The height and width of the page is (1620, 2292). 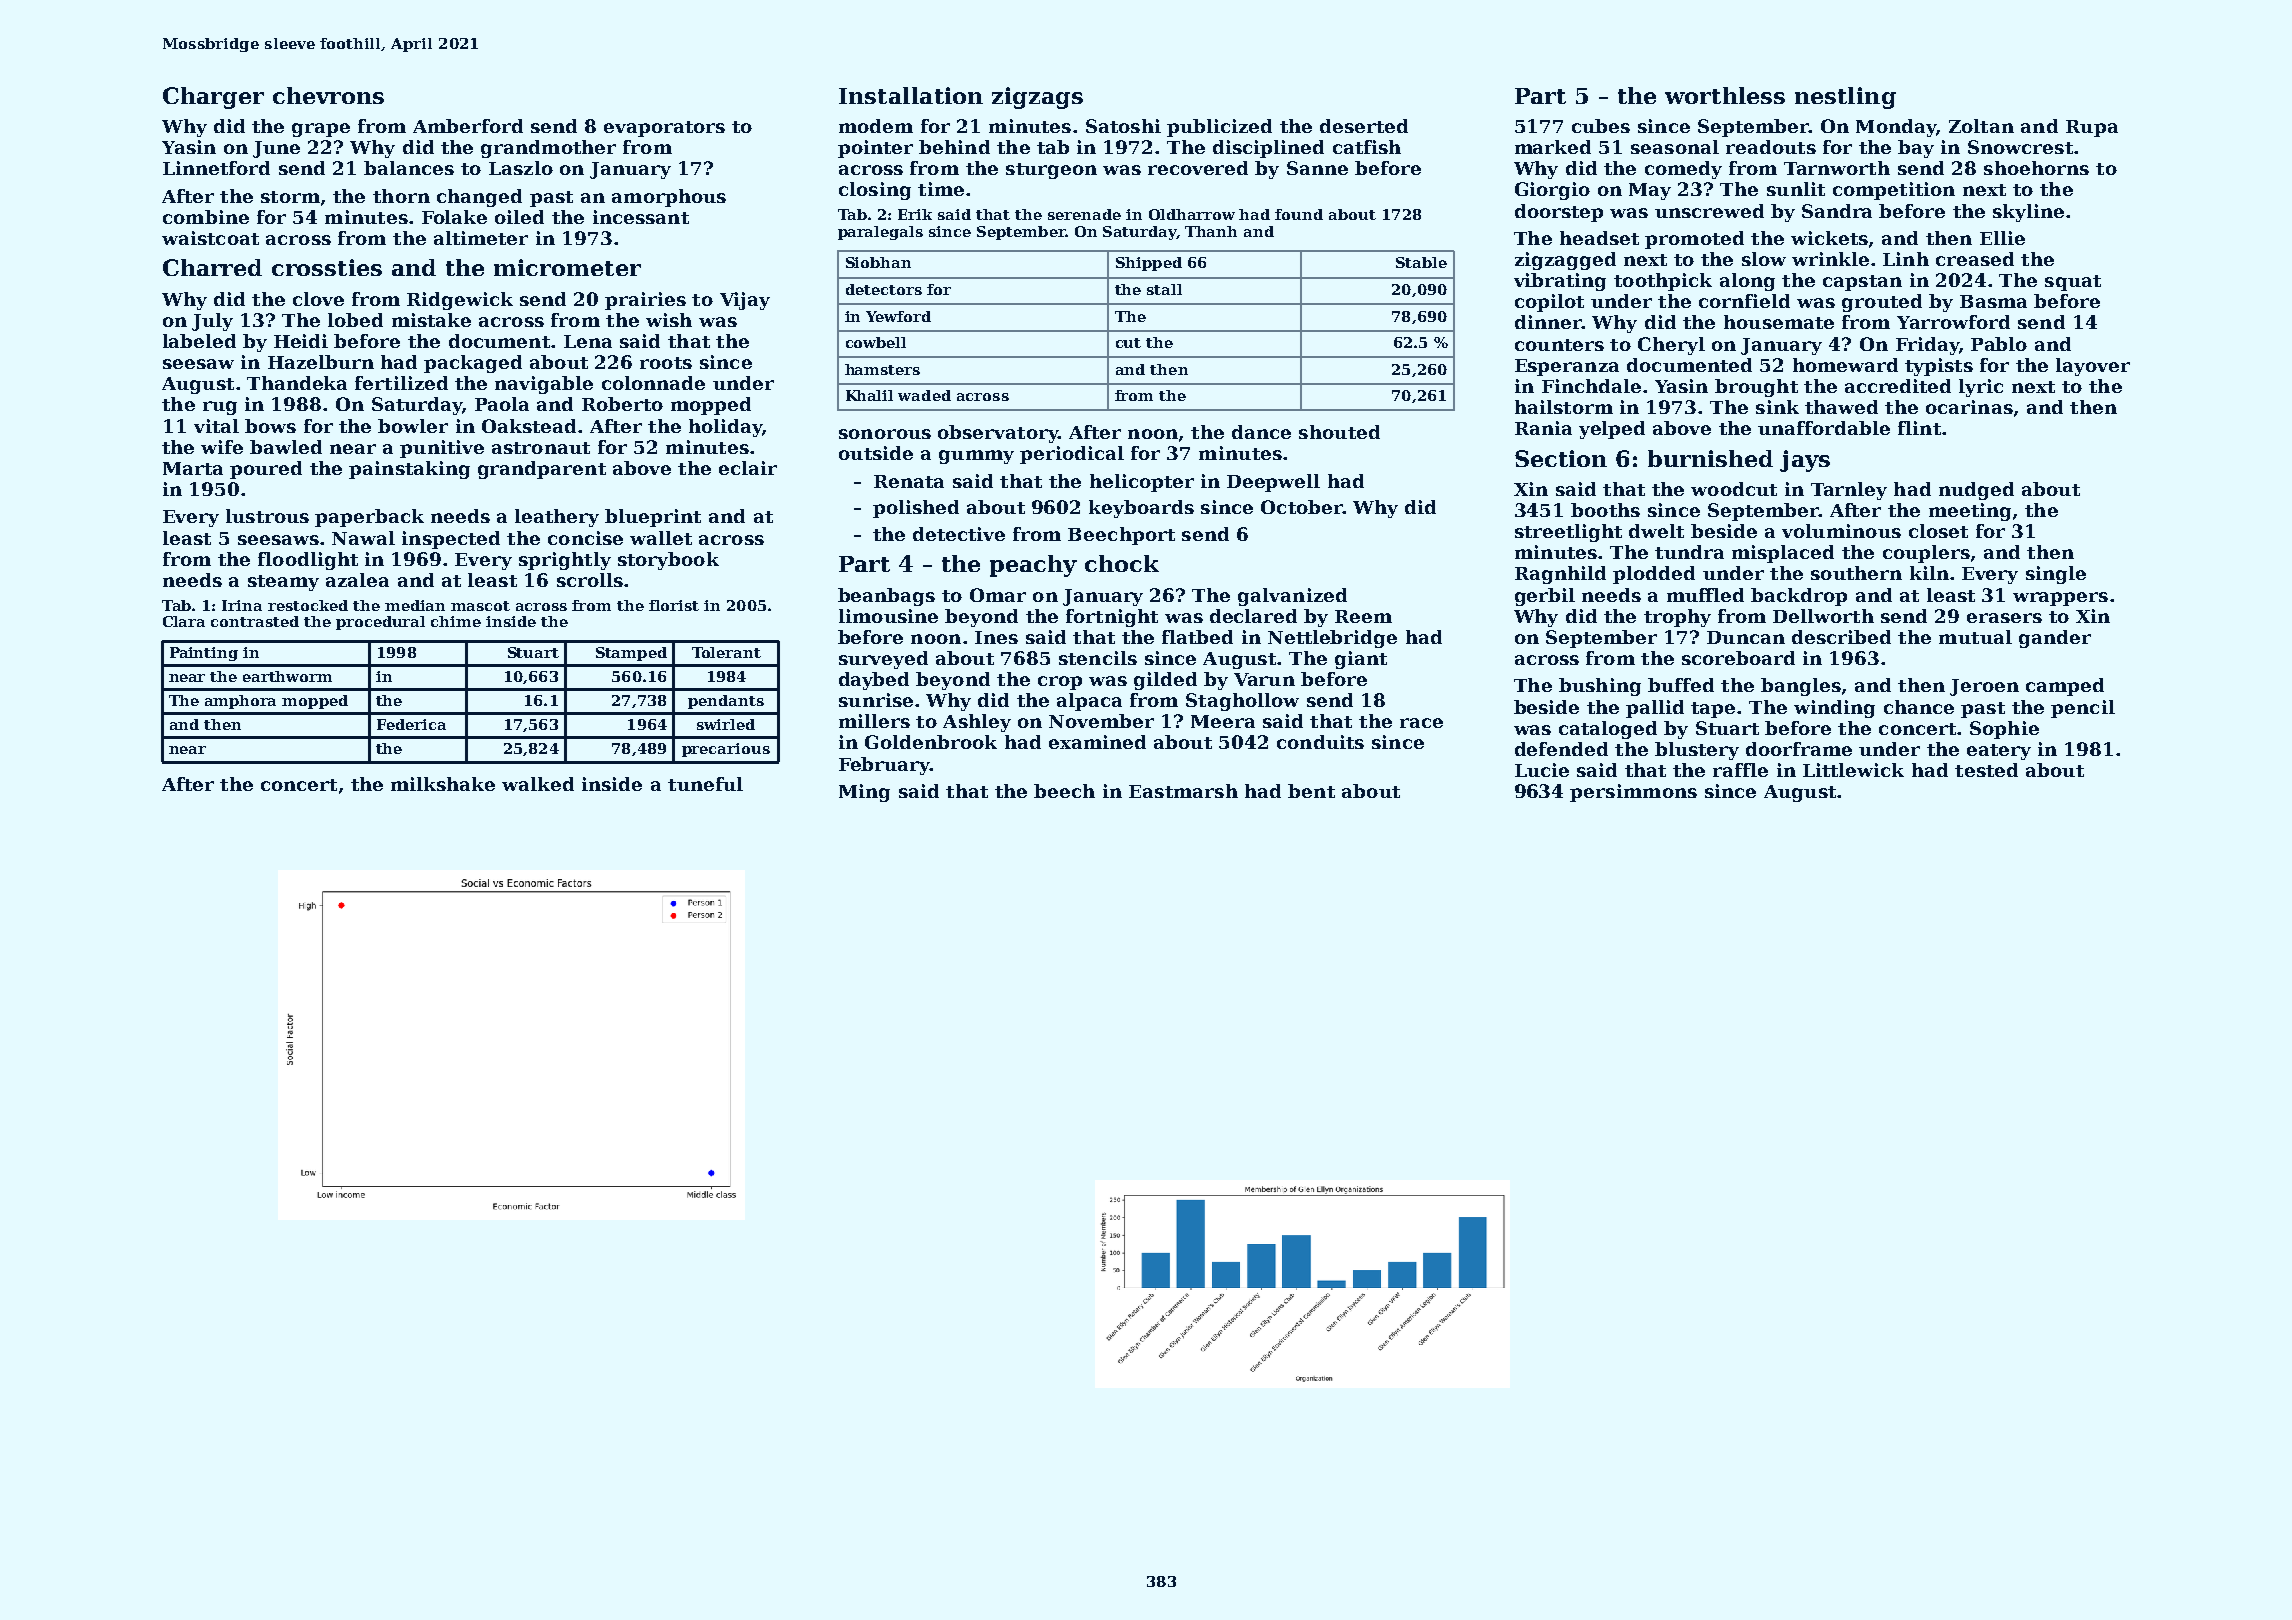 I want to click on milkshake, so click(x=443, y=784).
